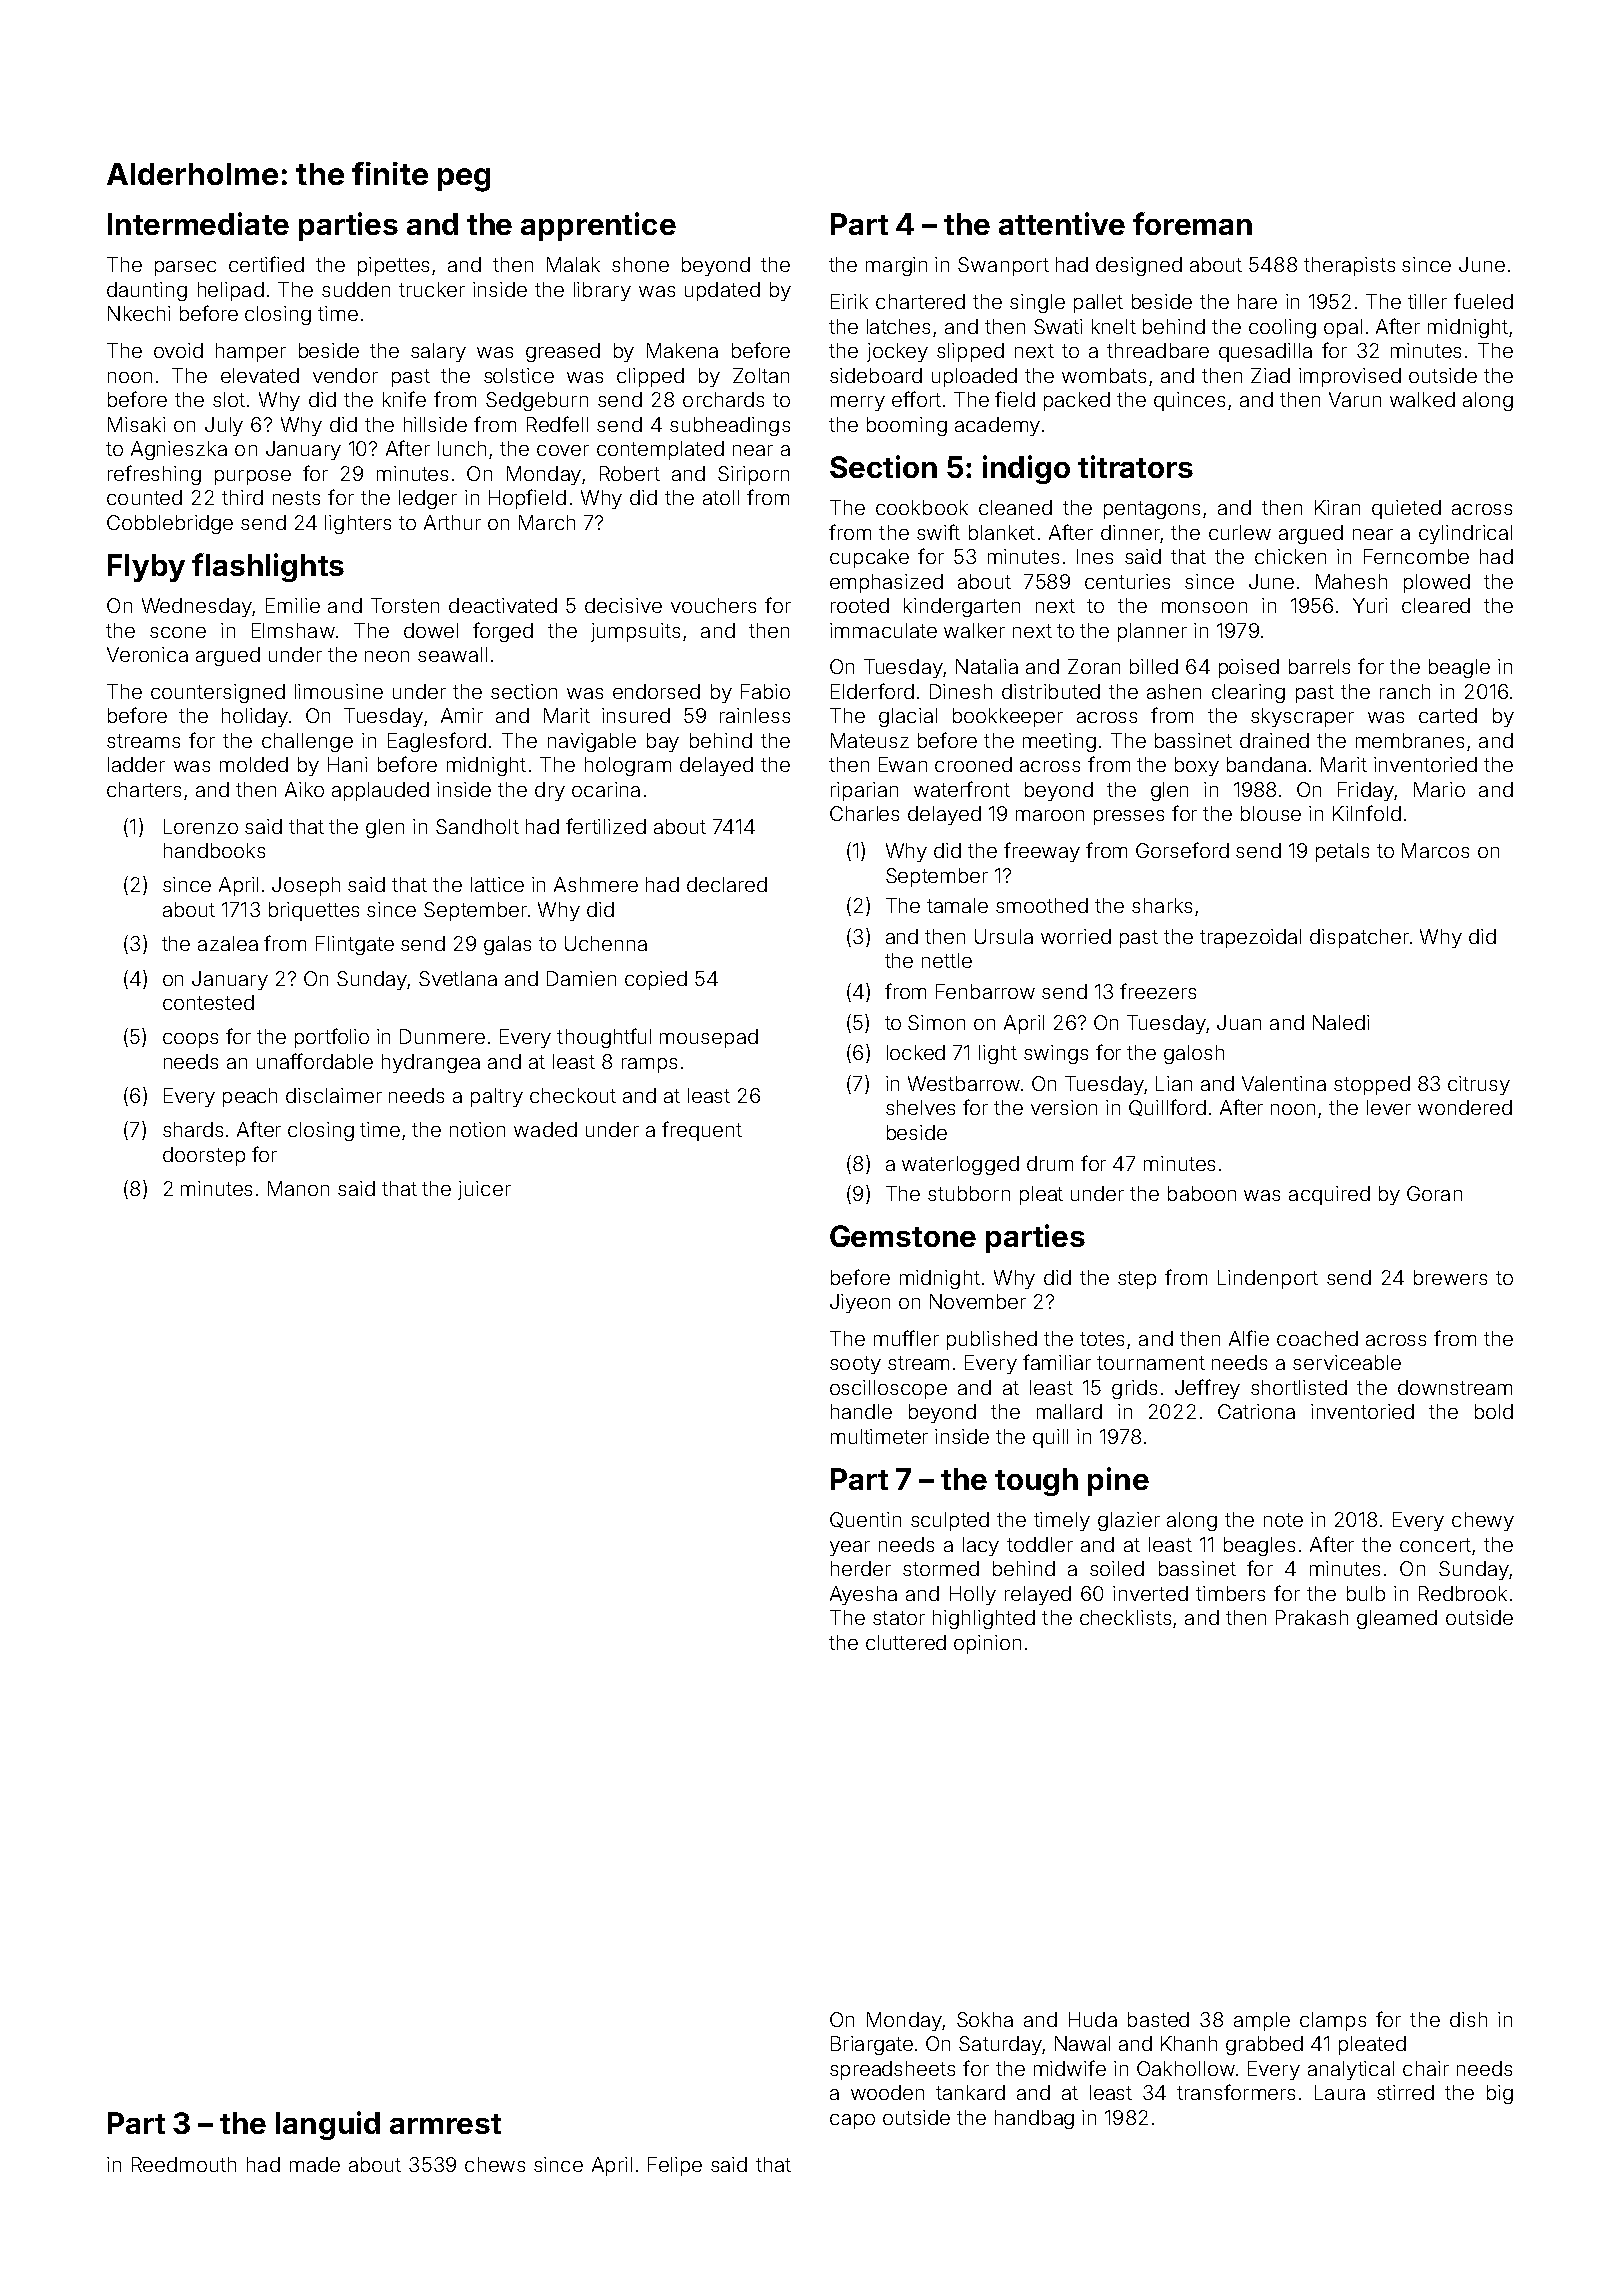  Describe the element at coordinates (139, 313) in the screenshot. I see `Nkechi` at that location.
